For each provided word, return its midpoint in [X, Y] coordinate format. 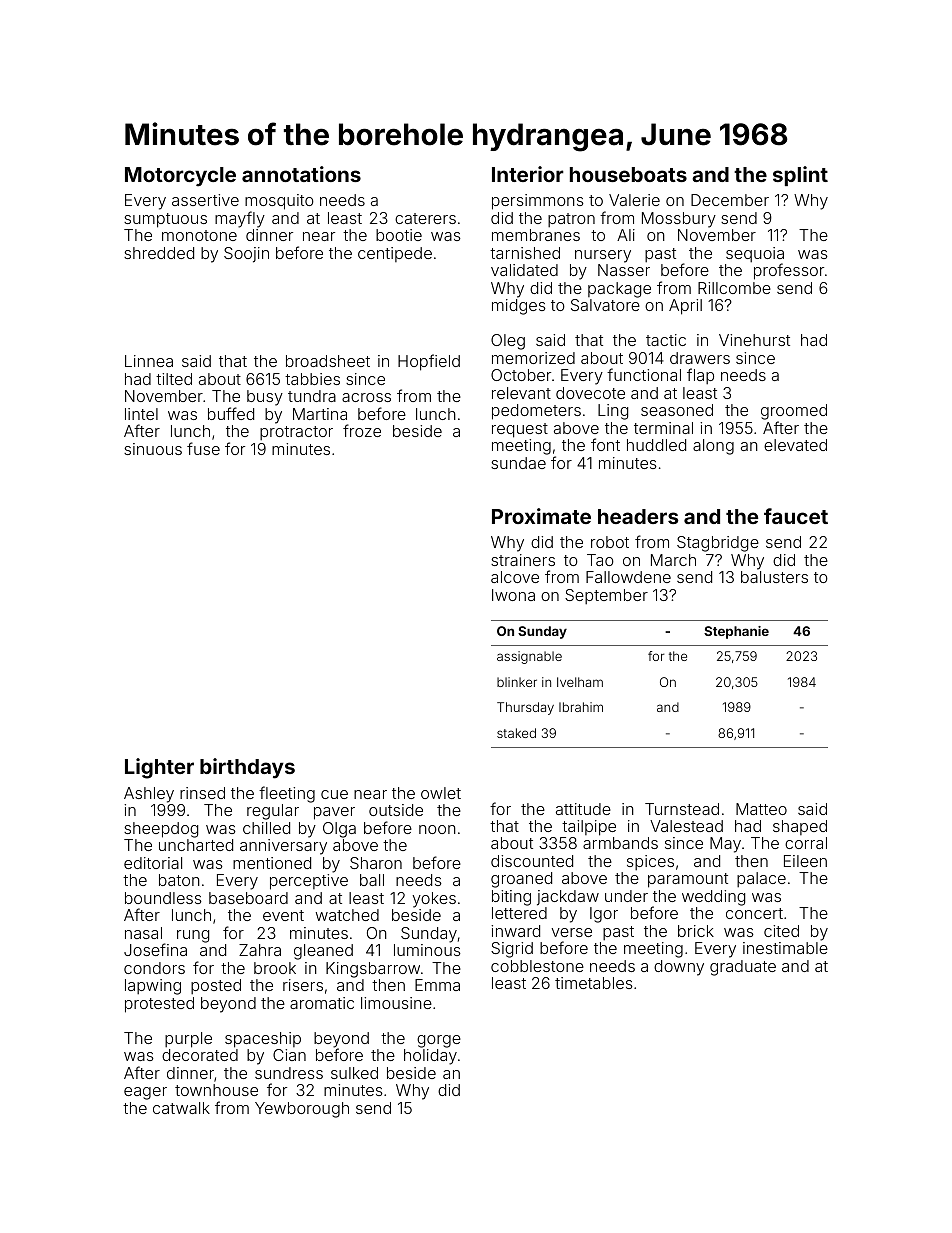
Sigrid [512, 950]
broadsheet [328, 361]
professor [789, 271]
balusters [774, 577]
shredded [159, 253]
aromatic [322, 1003]
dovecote [590, 393]
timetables [594, 983]
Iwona [513, 595]
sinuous [153, 449]
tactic [666, 340]
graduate [743, 968]
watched [347, 915]
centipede [395, 254]
